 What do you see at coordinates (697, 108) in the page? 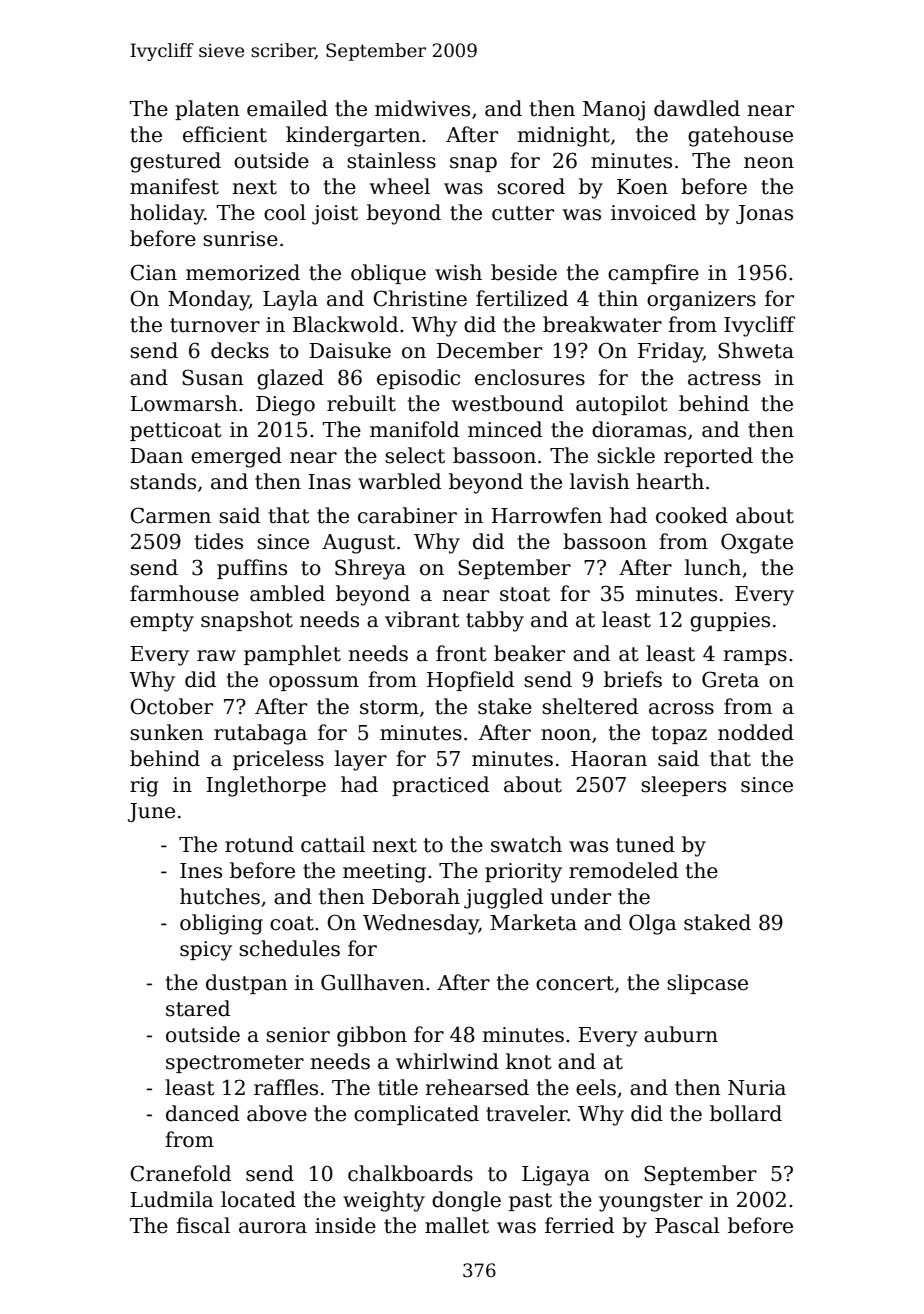
I see `dawdled` at bounding box center [697, 108].
